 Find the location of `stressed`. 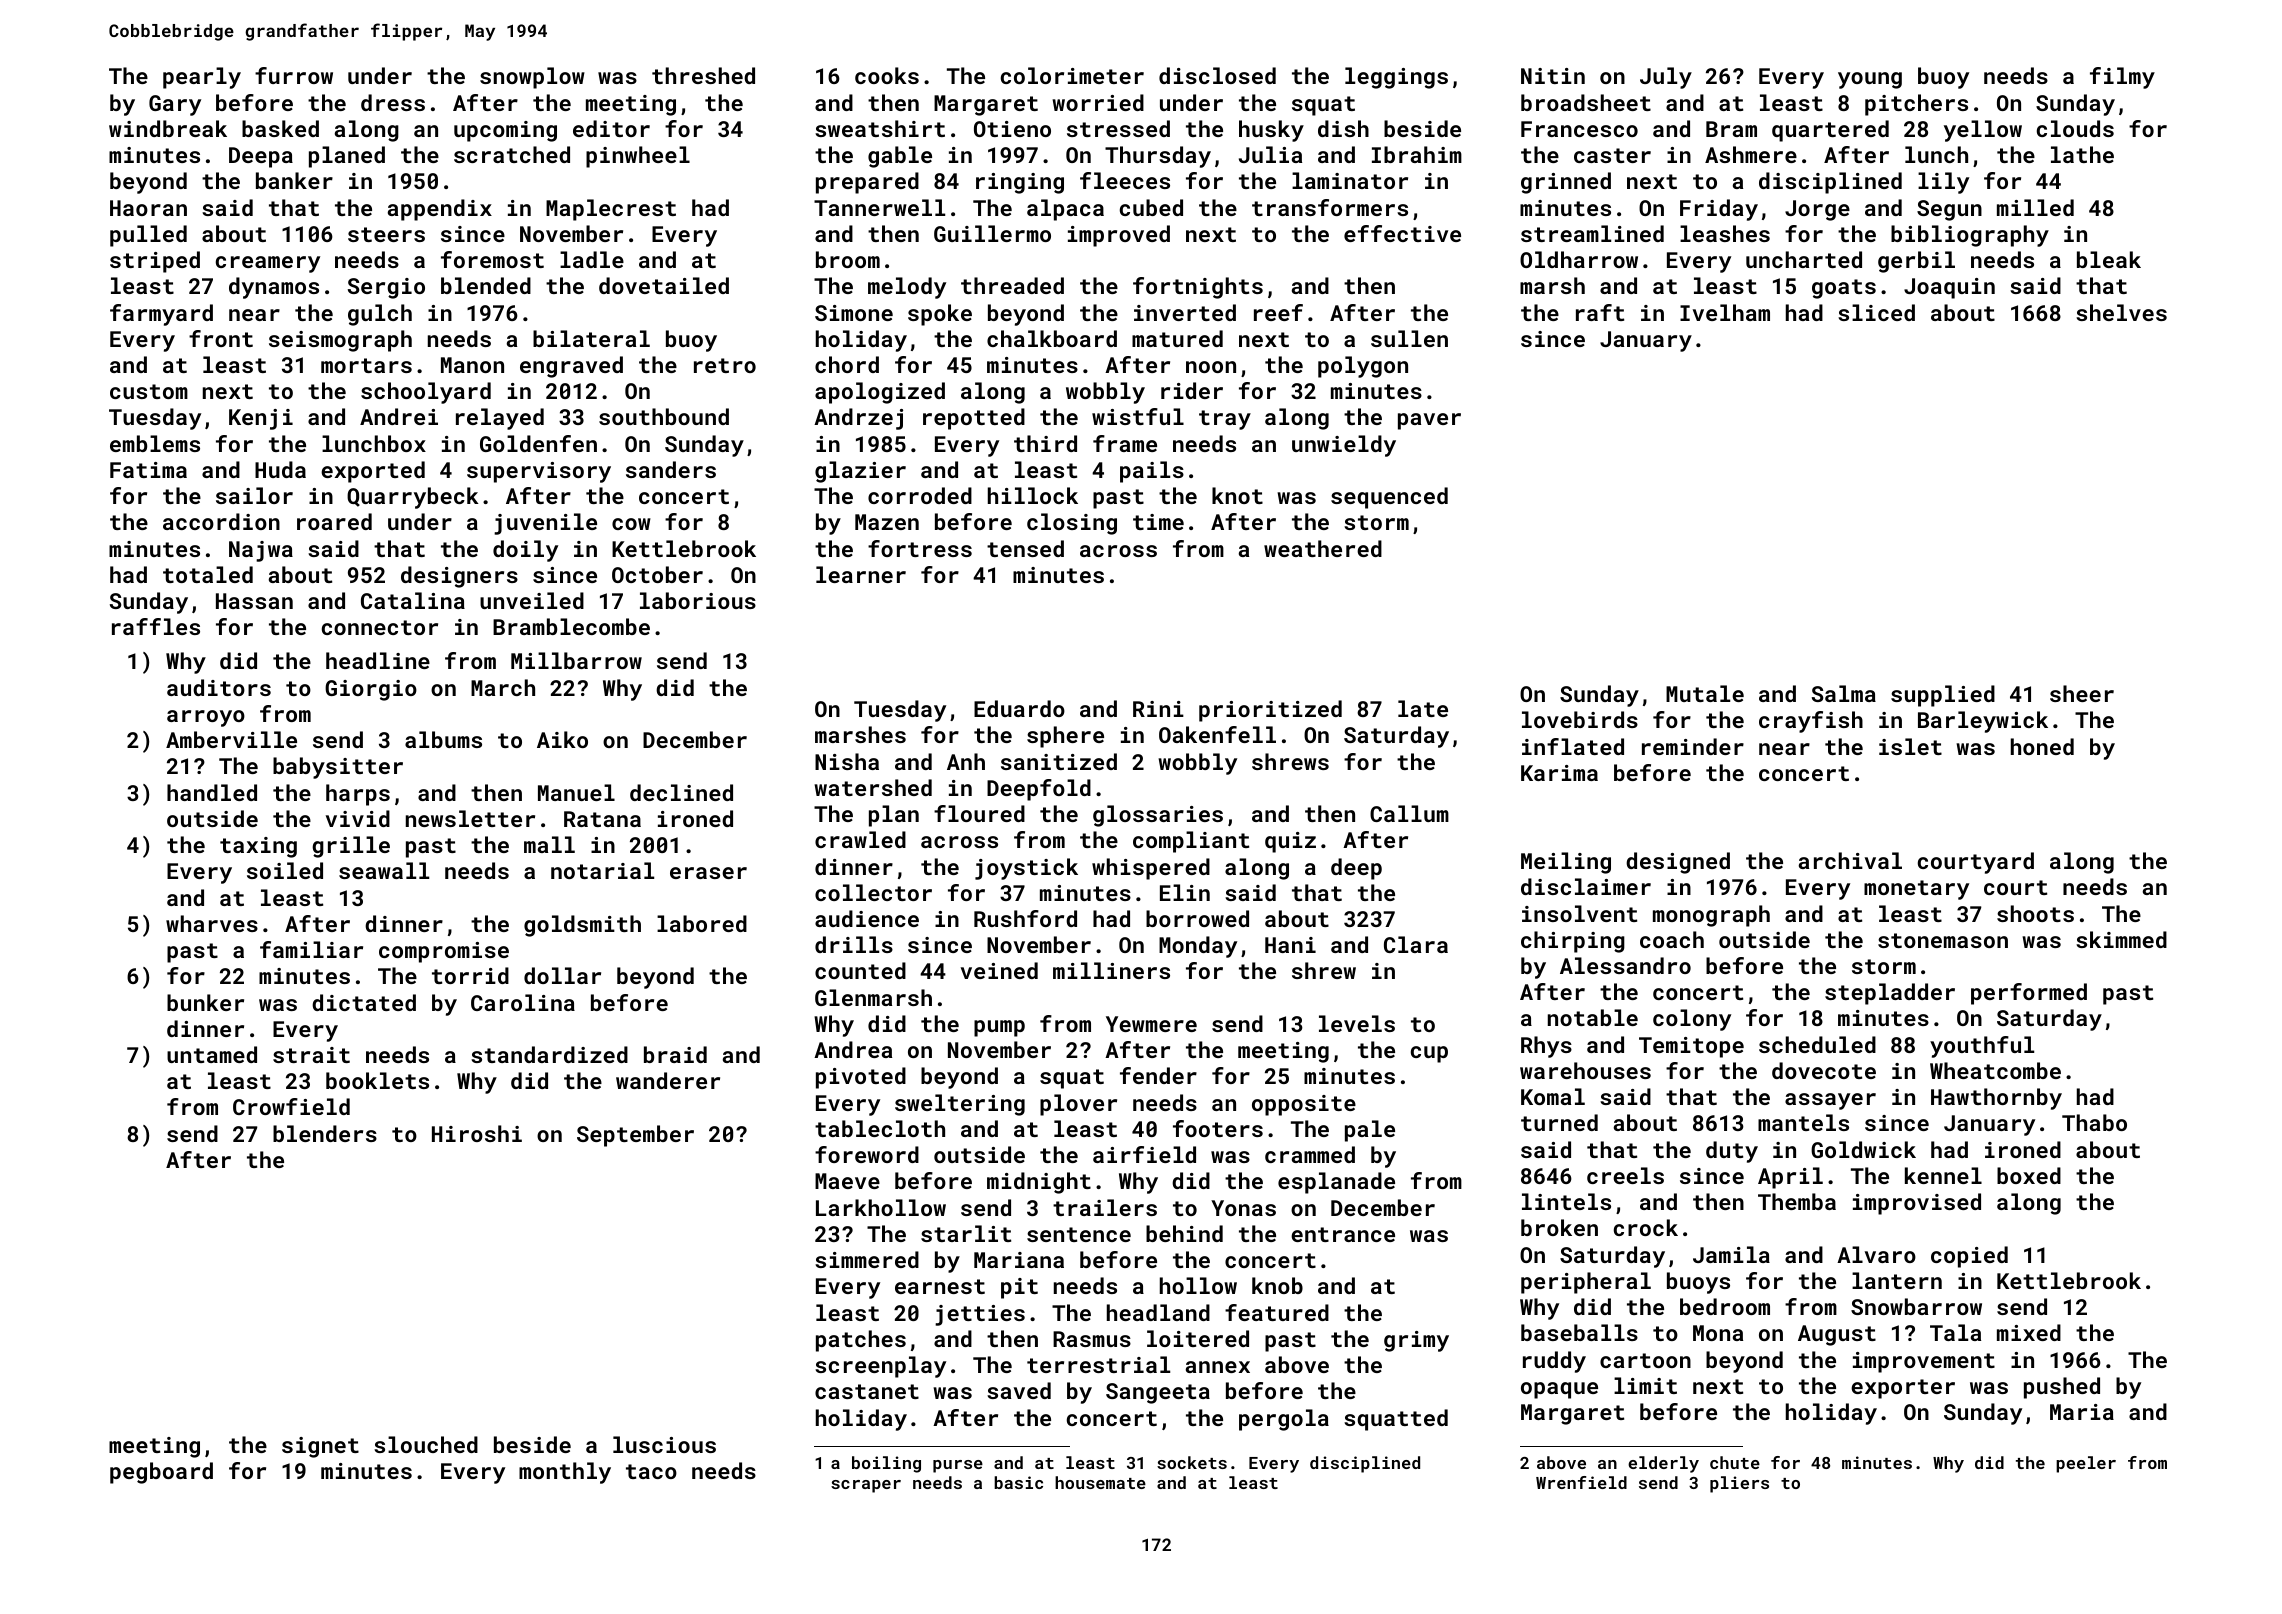

stressed is located at coordinates (1118, 128).
